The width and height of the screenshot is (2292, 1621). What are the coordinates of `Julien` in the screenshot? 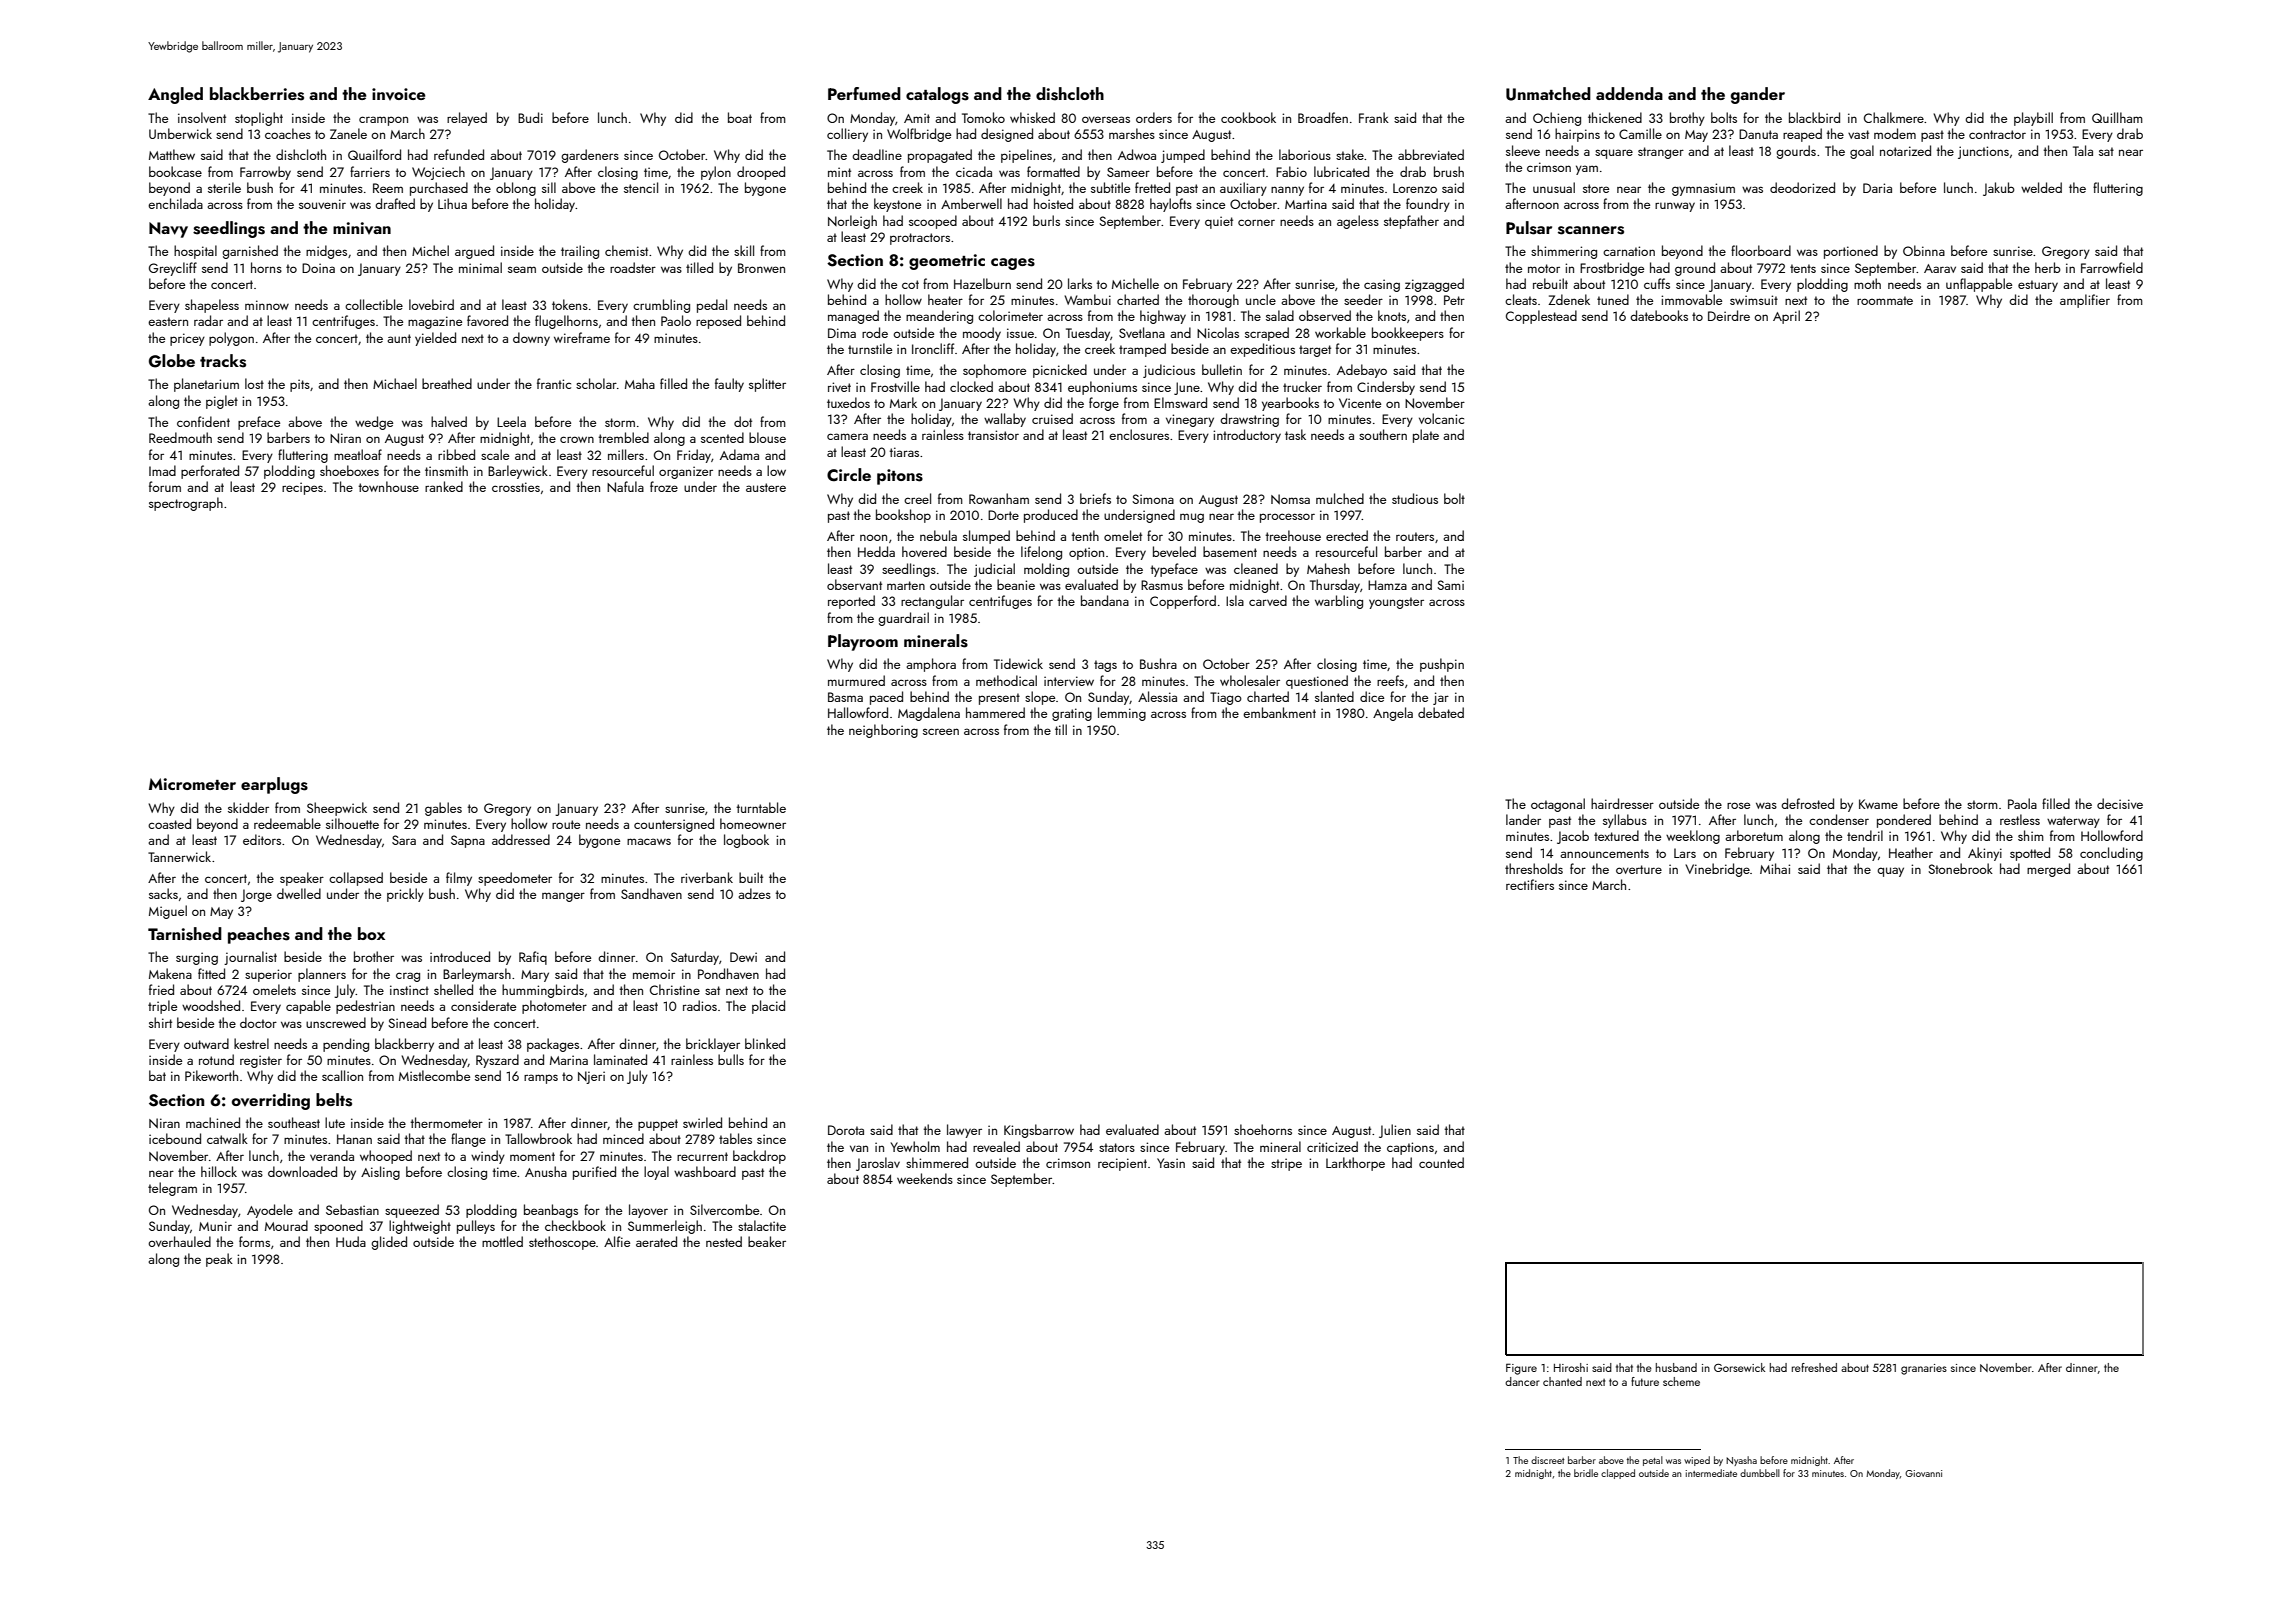 It's located at (1395, 1131).
